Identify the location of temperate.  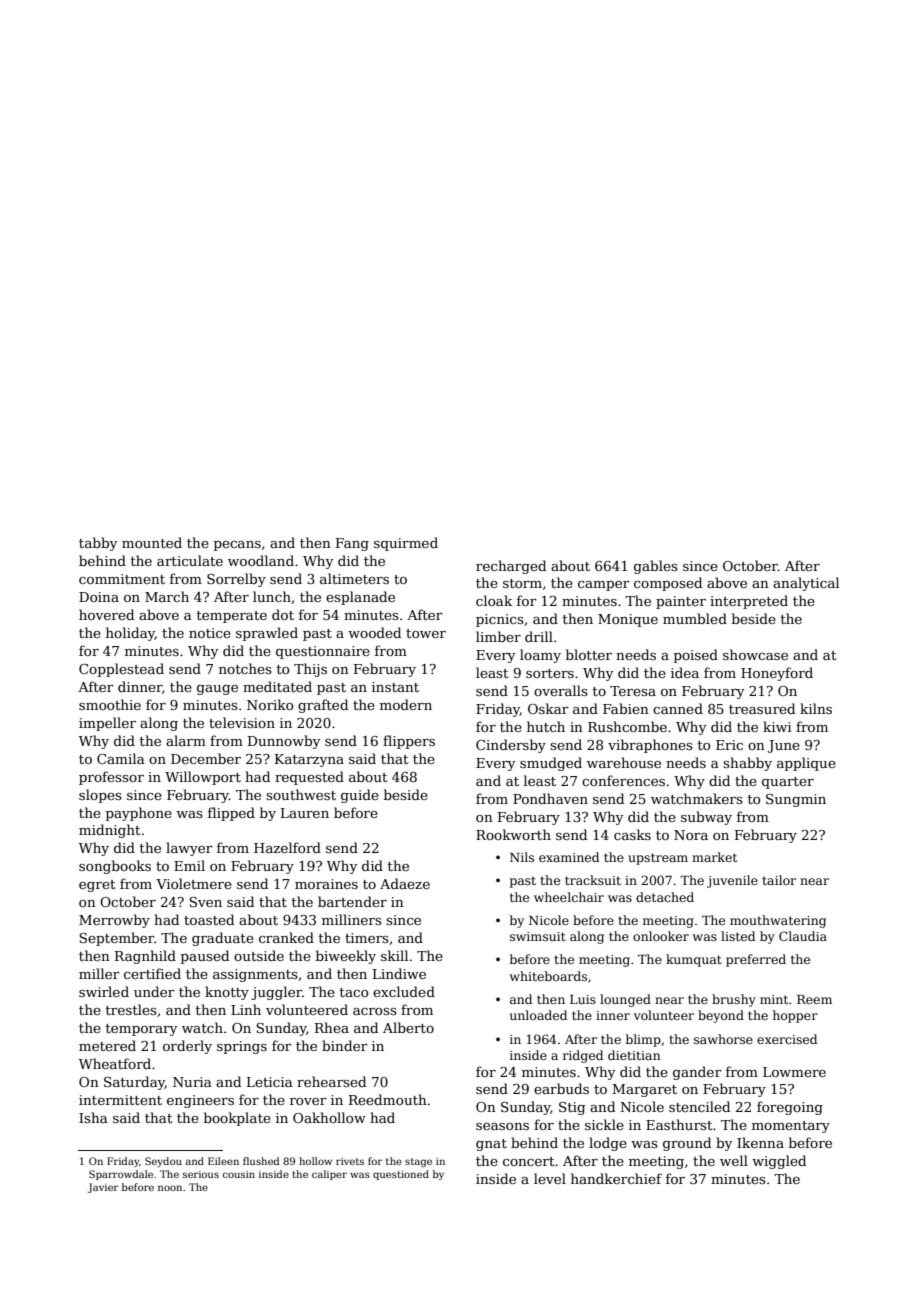
(232, 617).
